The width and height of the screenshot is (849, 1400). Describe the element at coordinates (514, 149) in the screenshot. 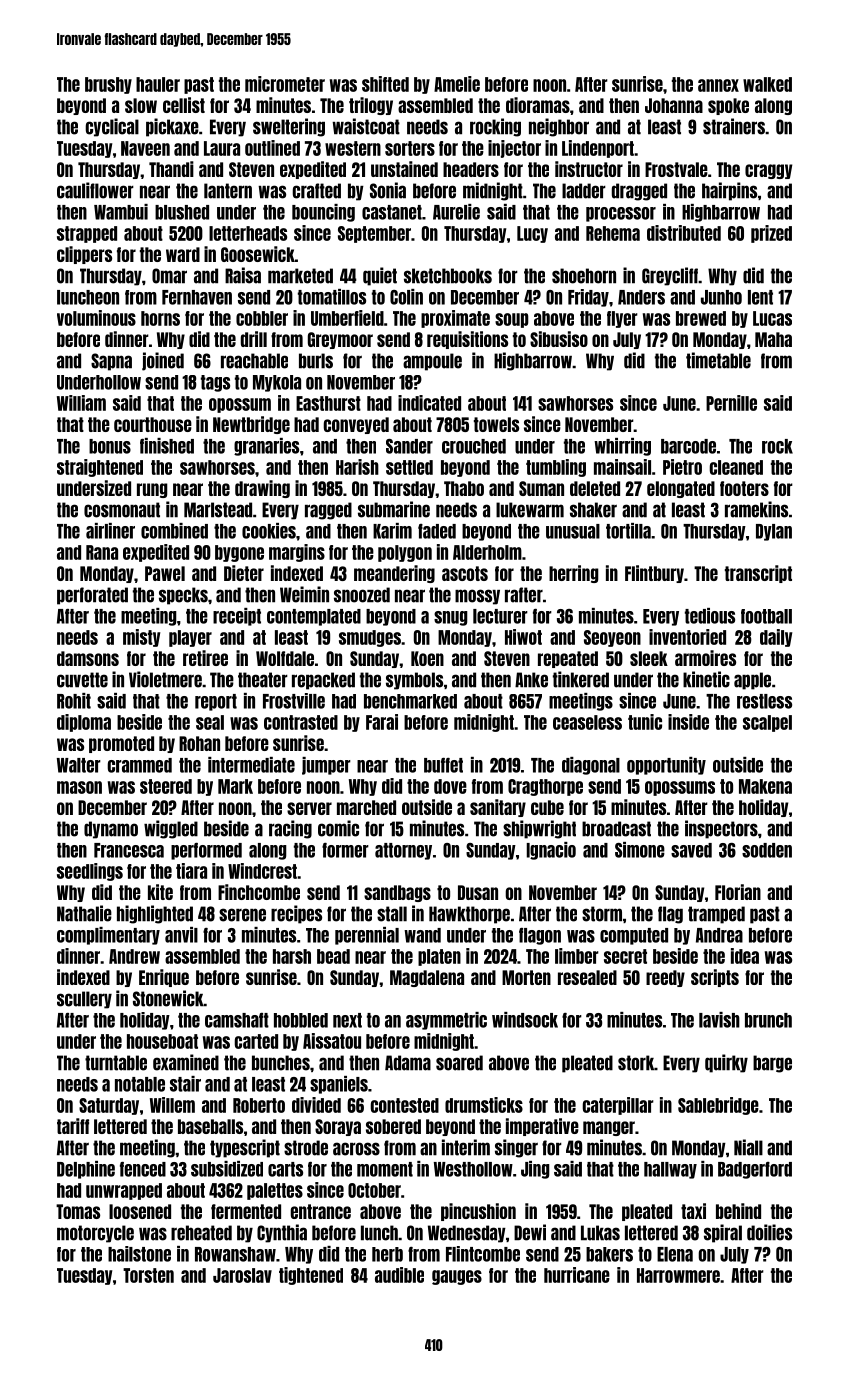

I see `injector` at that location.
